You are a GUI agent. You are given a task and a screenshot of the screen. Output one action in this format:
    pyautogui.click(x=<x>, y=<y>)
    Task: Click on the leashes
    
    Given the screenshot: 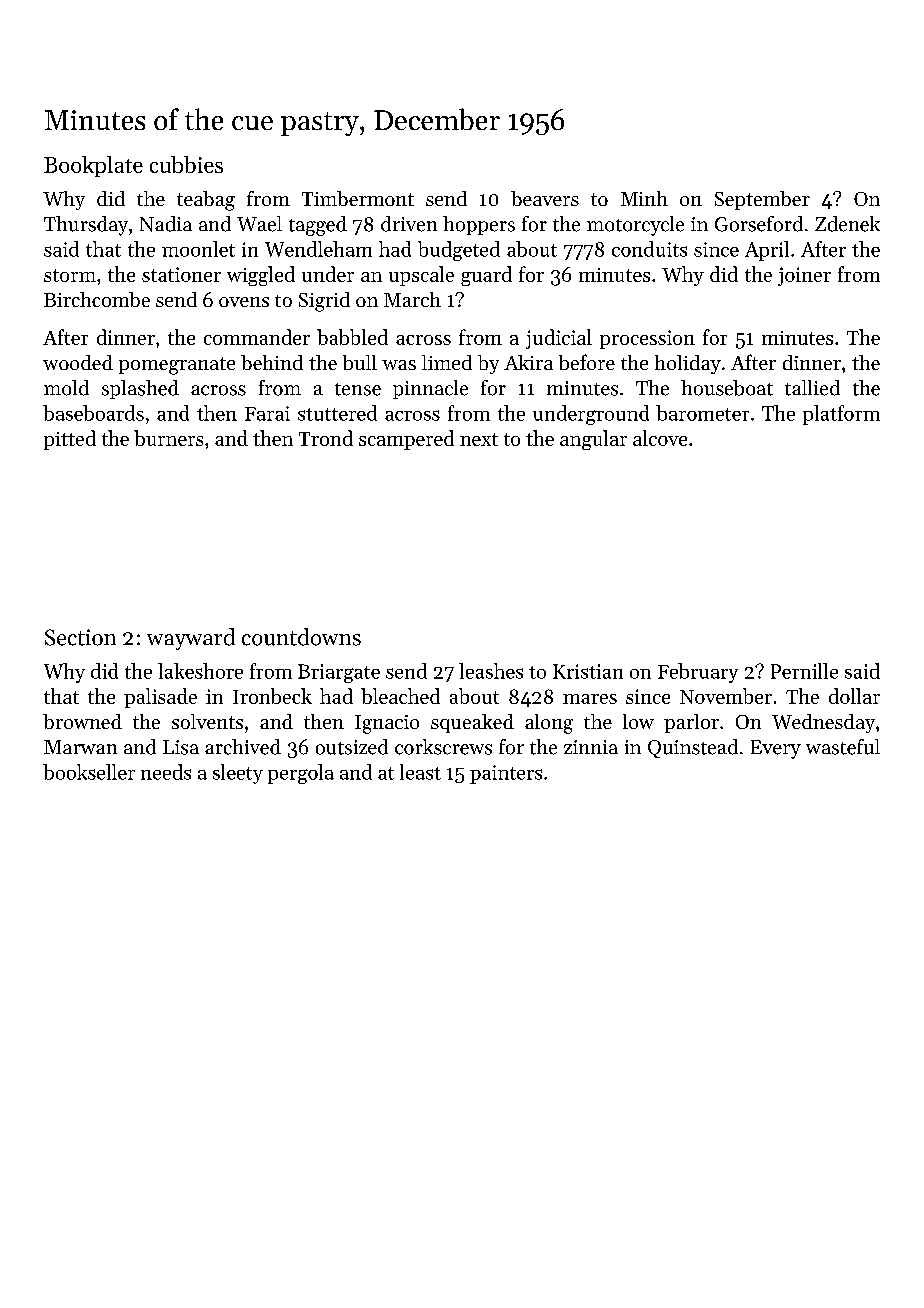 What is the action you would take?
    pyautogui.click(x=491, y=671)
